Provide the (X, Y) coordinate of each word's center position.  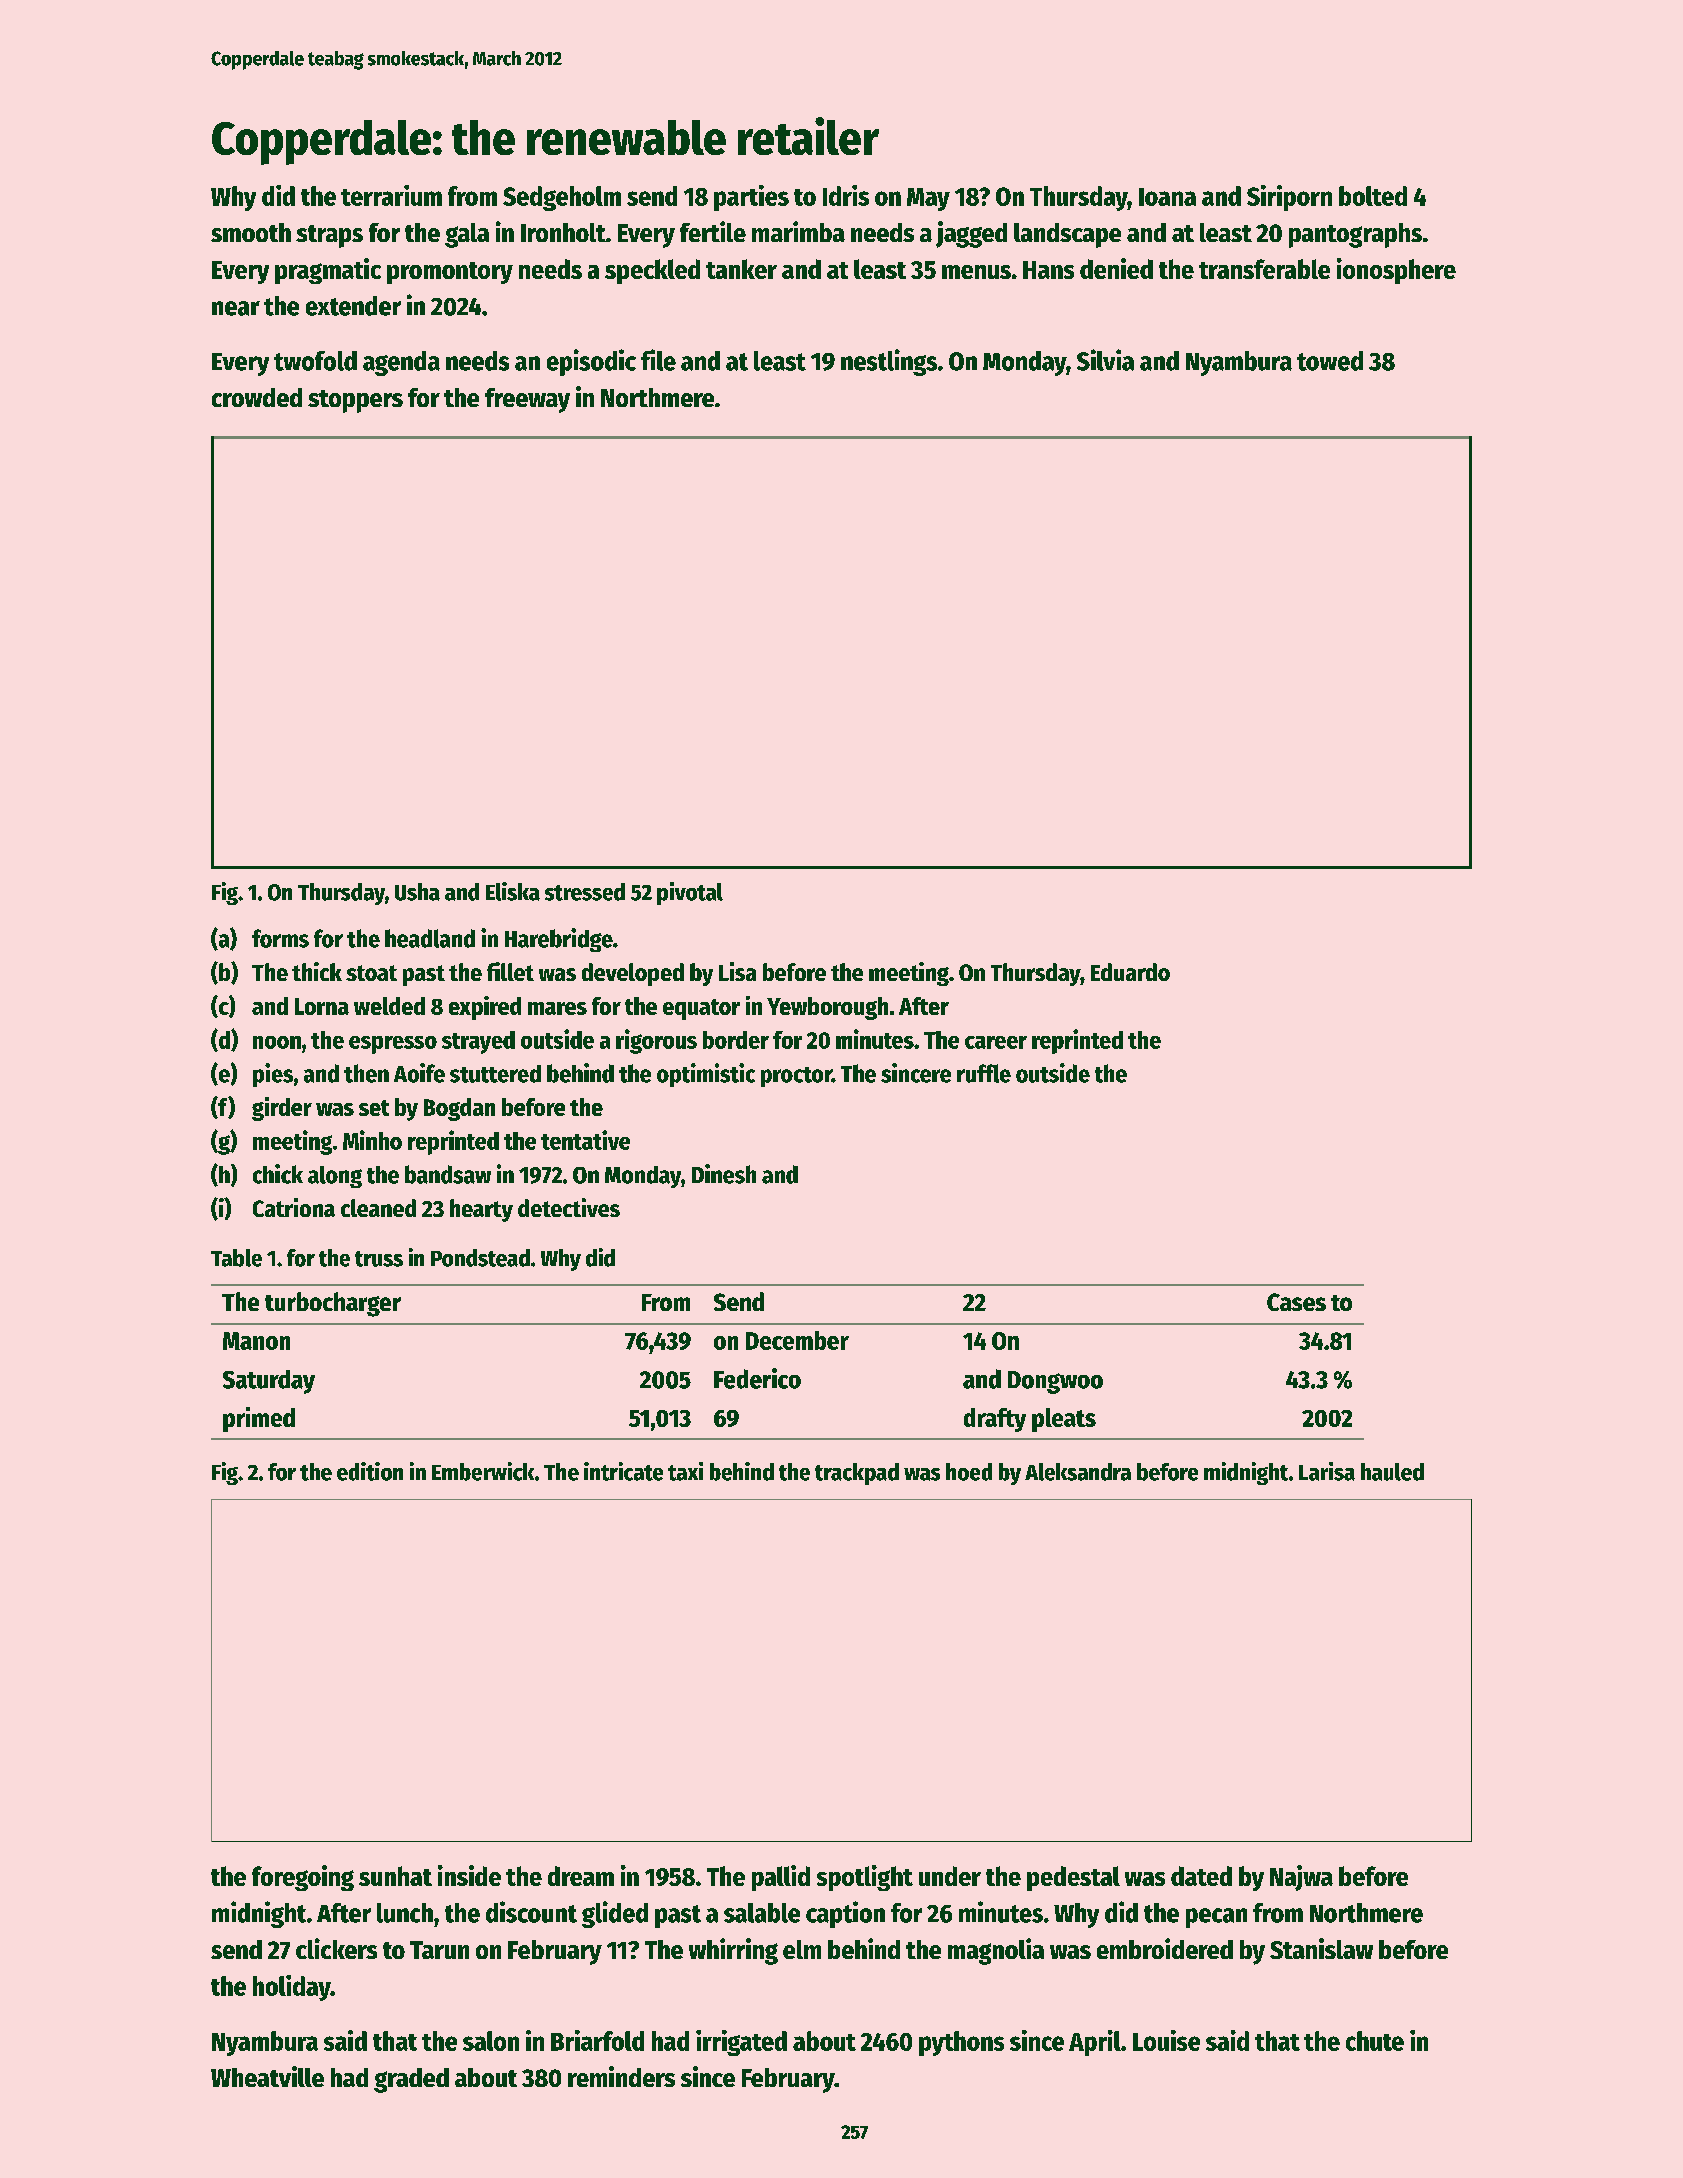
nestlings (889, 362)
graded (411, 2080)
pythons (961, 2043)
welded (389, 1006)
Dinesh (724, 1174)
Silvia (1105, 360)
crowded (257, 397)
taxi (685, 1471)
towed (1330, 361)
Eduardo (1130, 972)
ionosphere (1396, 271)
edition (370, 1471)
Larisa (1327, 1471)
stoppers (355, 401)
